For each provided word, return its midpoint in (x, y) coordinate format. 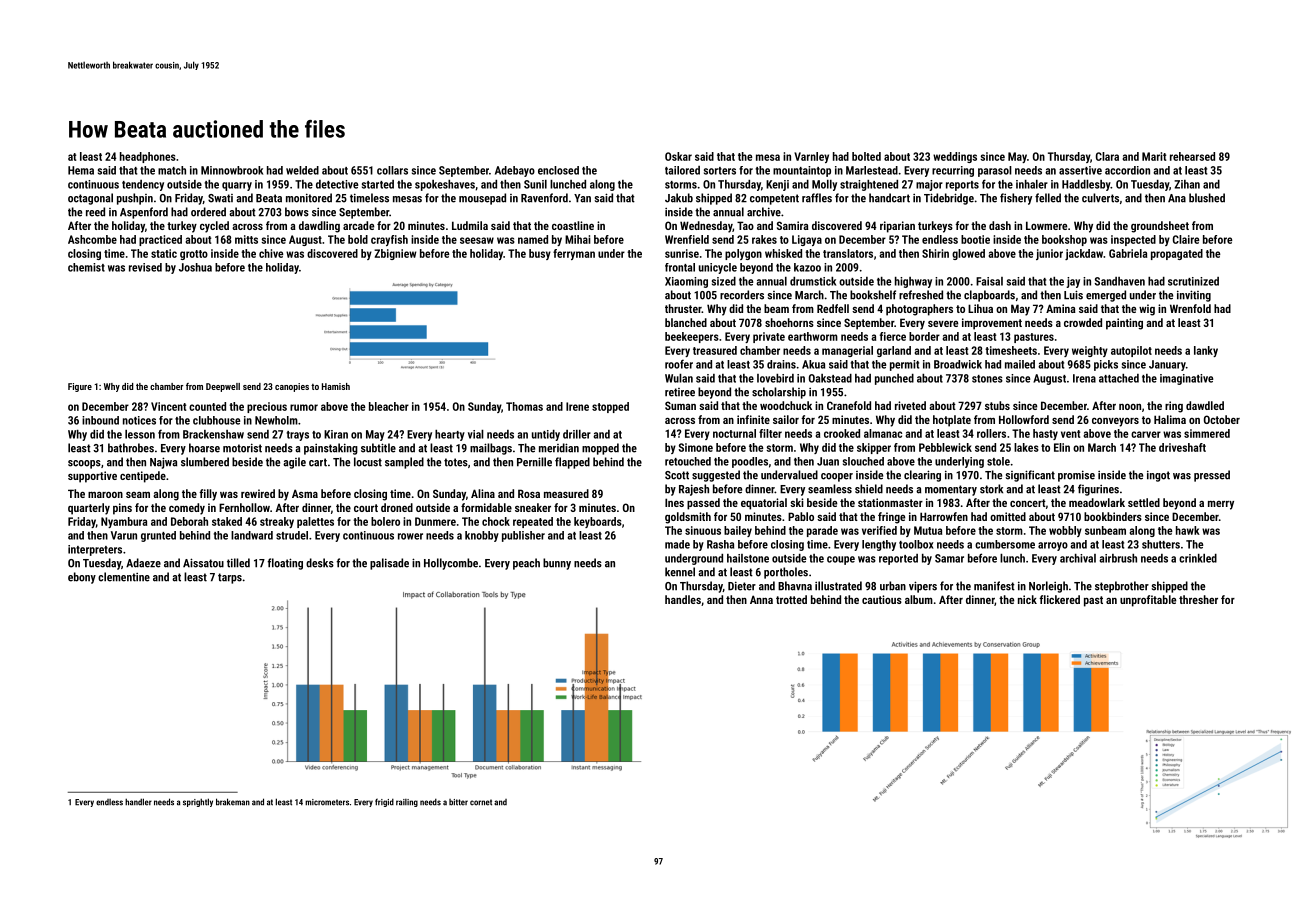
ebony (82, 578)
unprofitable (1148, 601)
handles (683, 599)
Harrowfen (944, 516)
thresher (1198, 599)
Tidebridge (949, 199)
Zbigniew (395, 254)
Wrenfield (687, 239)
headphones (148, 157)
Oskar (678, 156)
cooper (837, 477)
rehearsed (1192, 156)
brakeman (233, 802)
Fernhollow (244, 507)
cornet (481, 802)
